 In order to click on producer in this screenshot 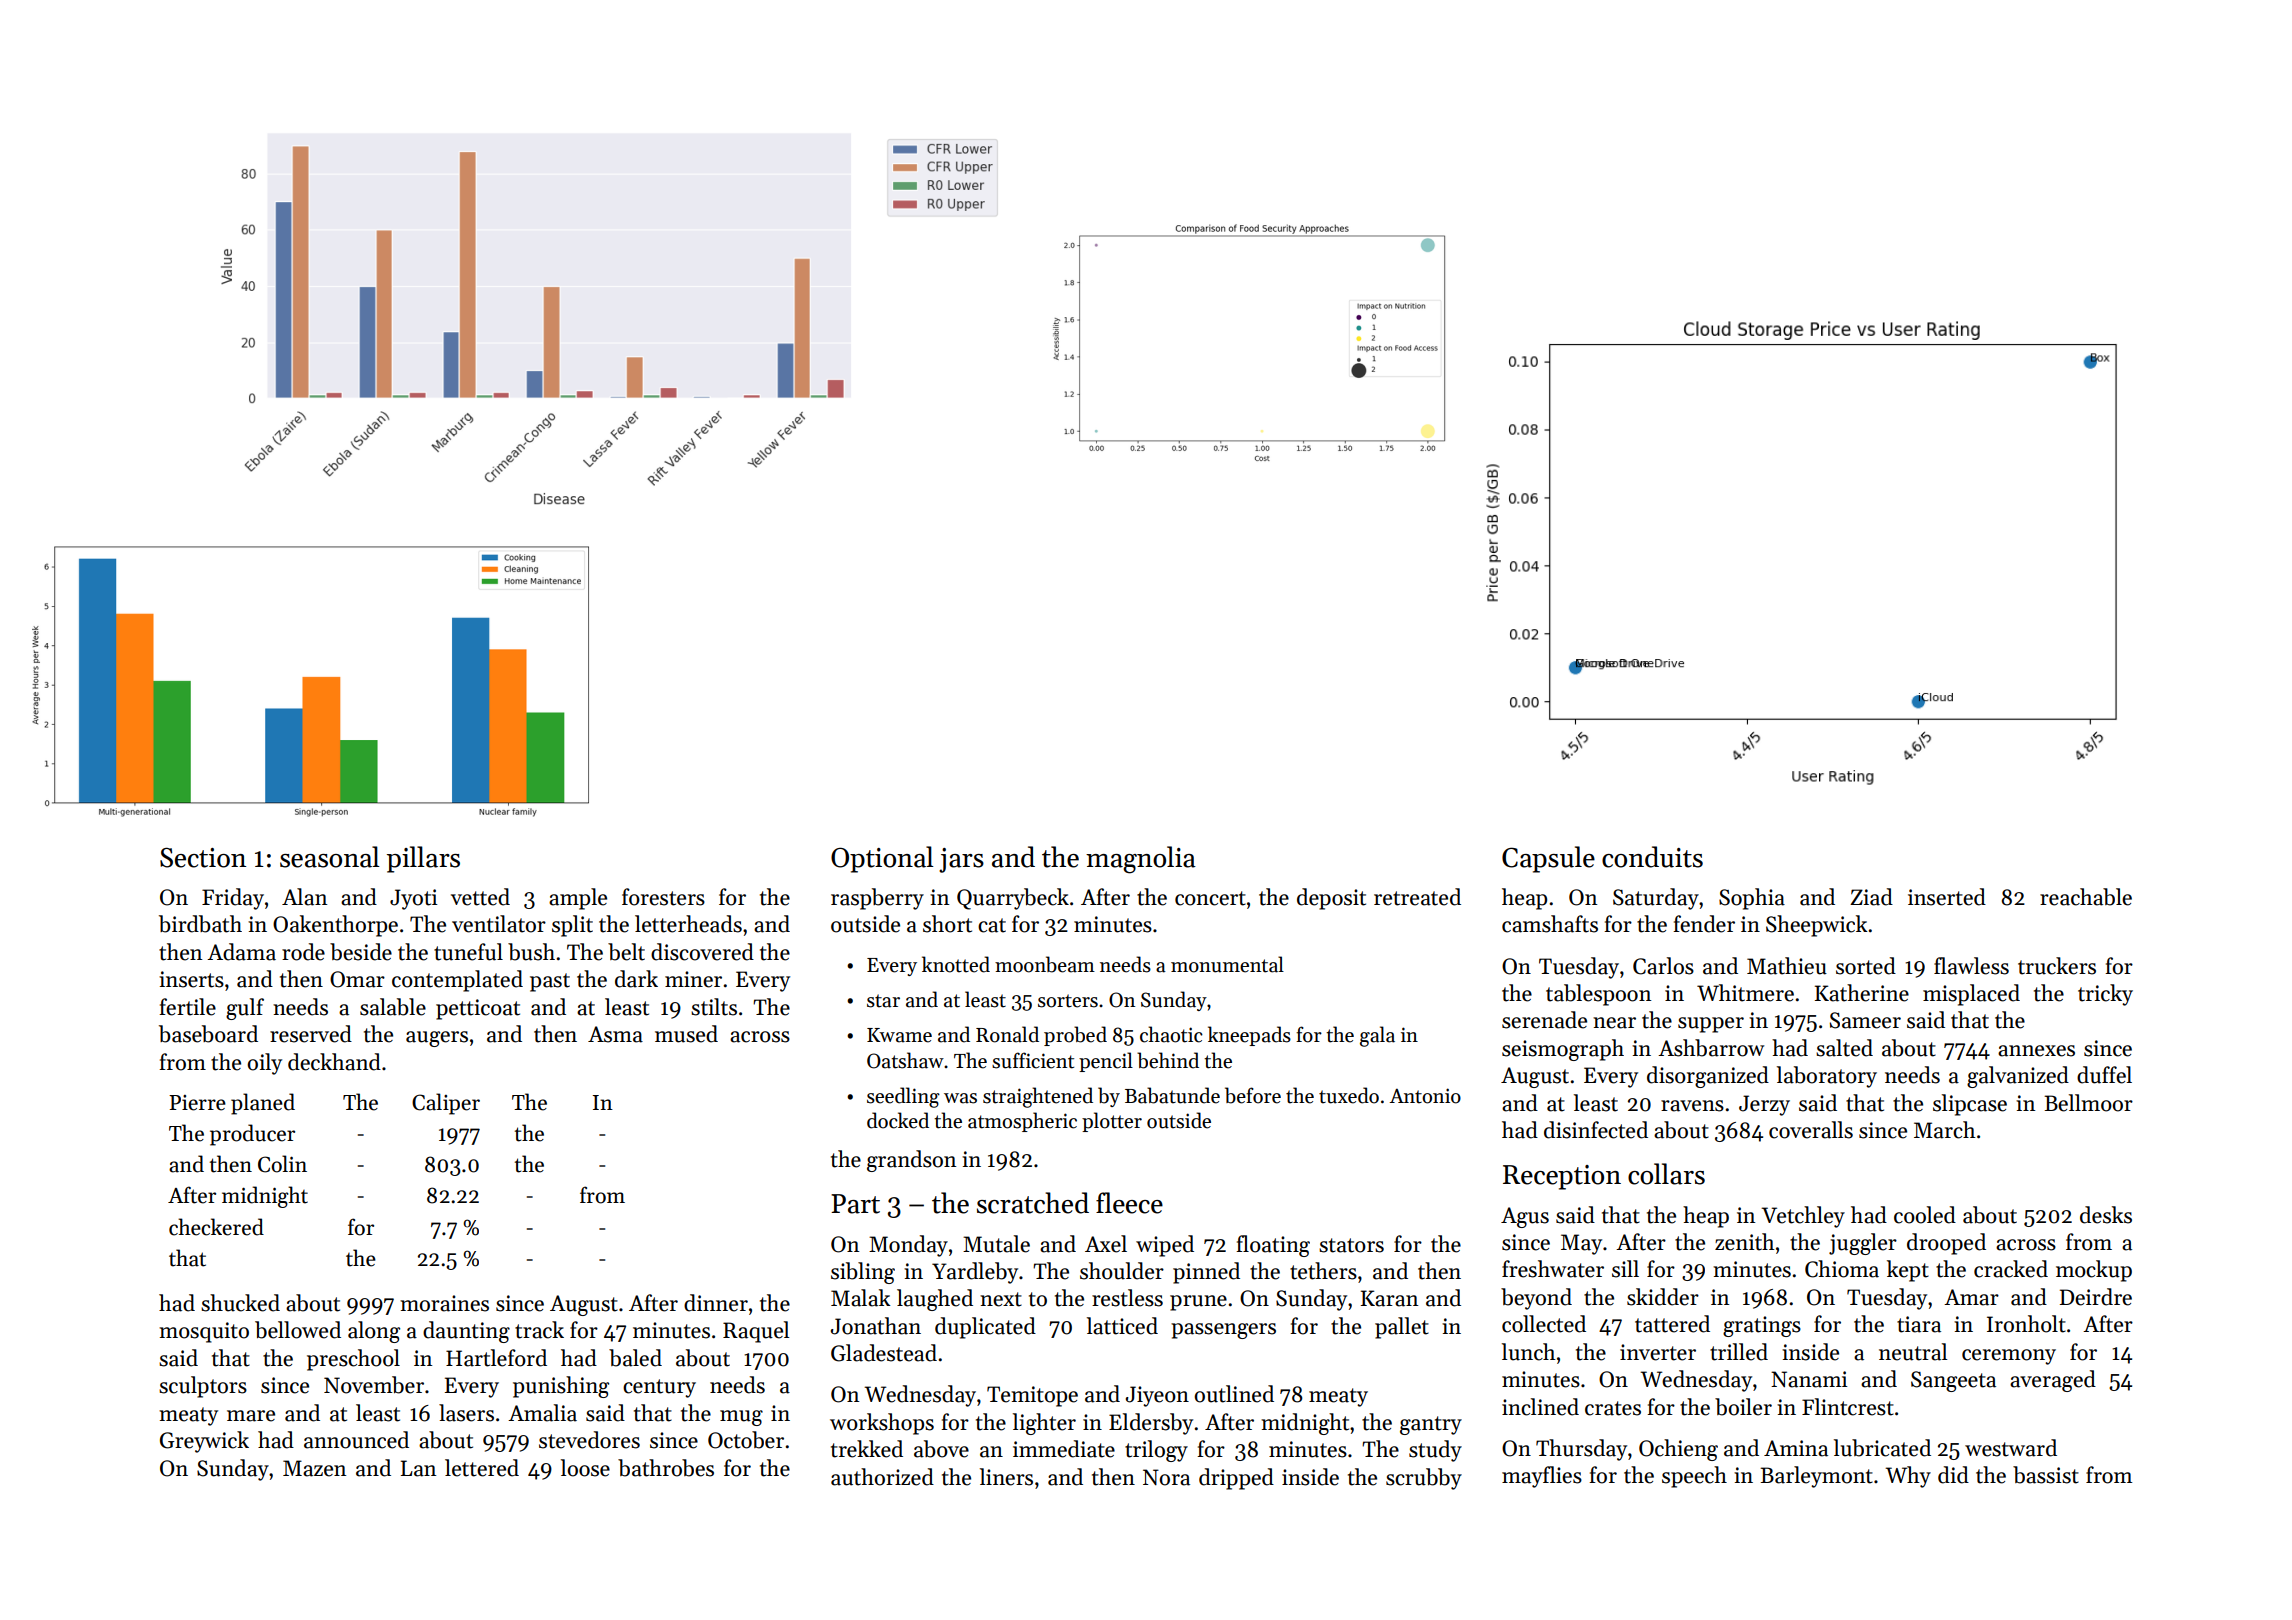, I will do `click(252, 1135)`.
